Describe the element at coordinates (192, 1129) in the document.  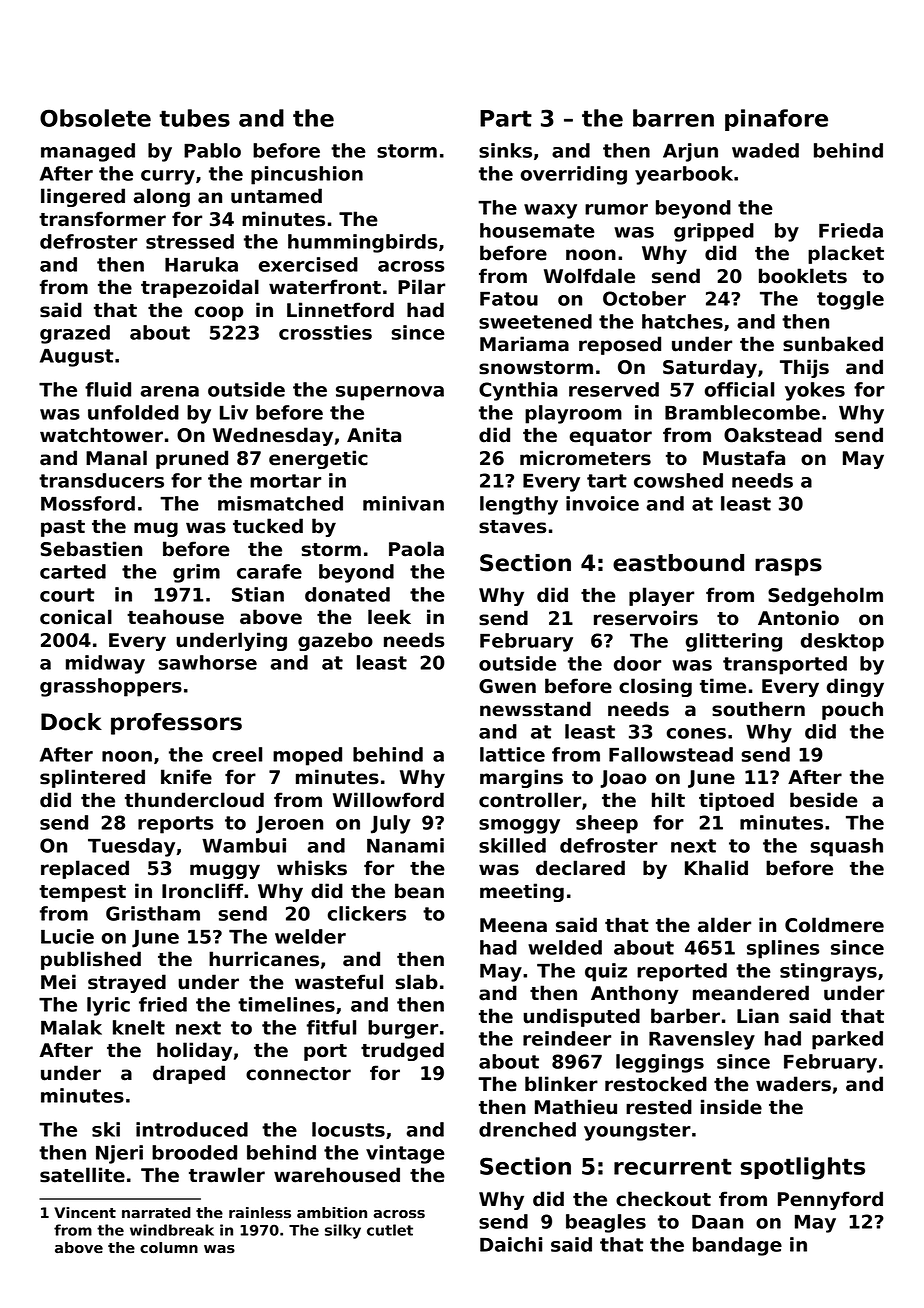
I see `introduced` at that location.
